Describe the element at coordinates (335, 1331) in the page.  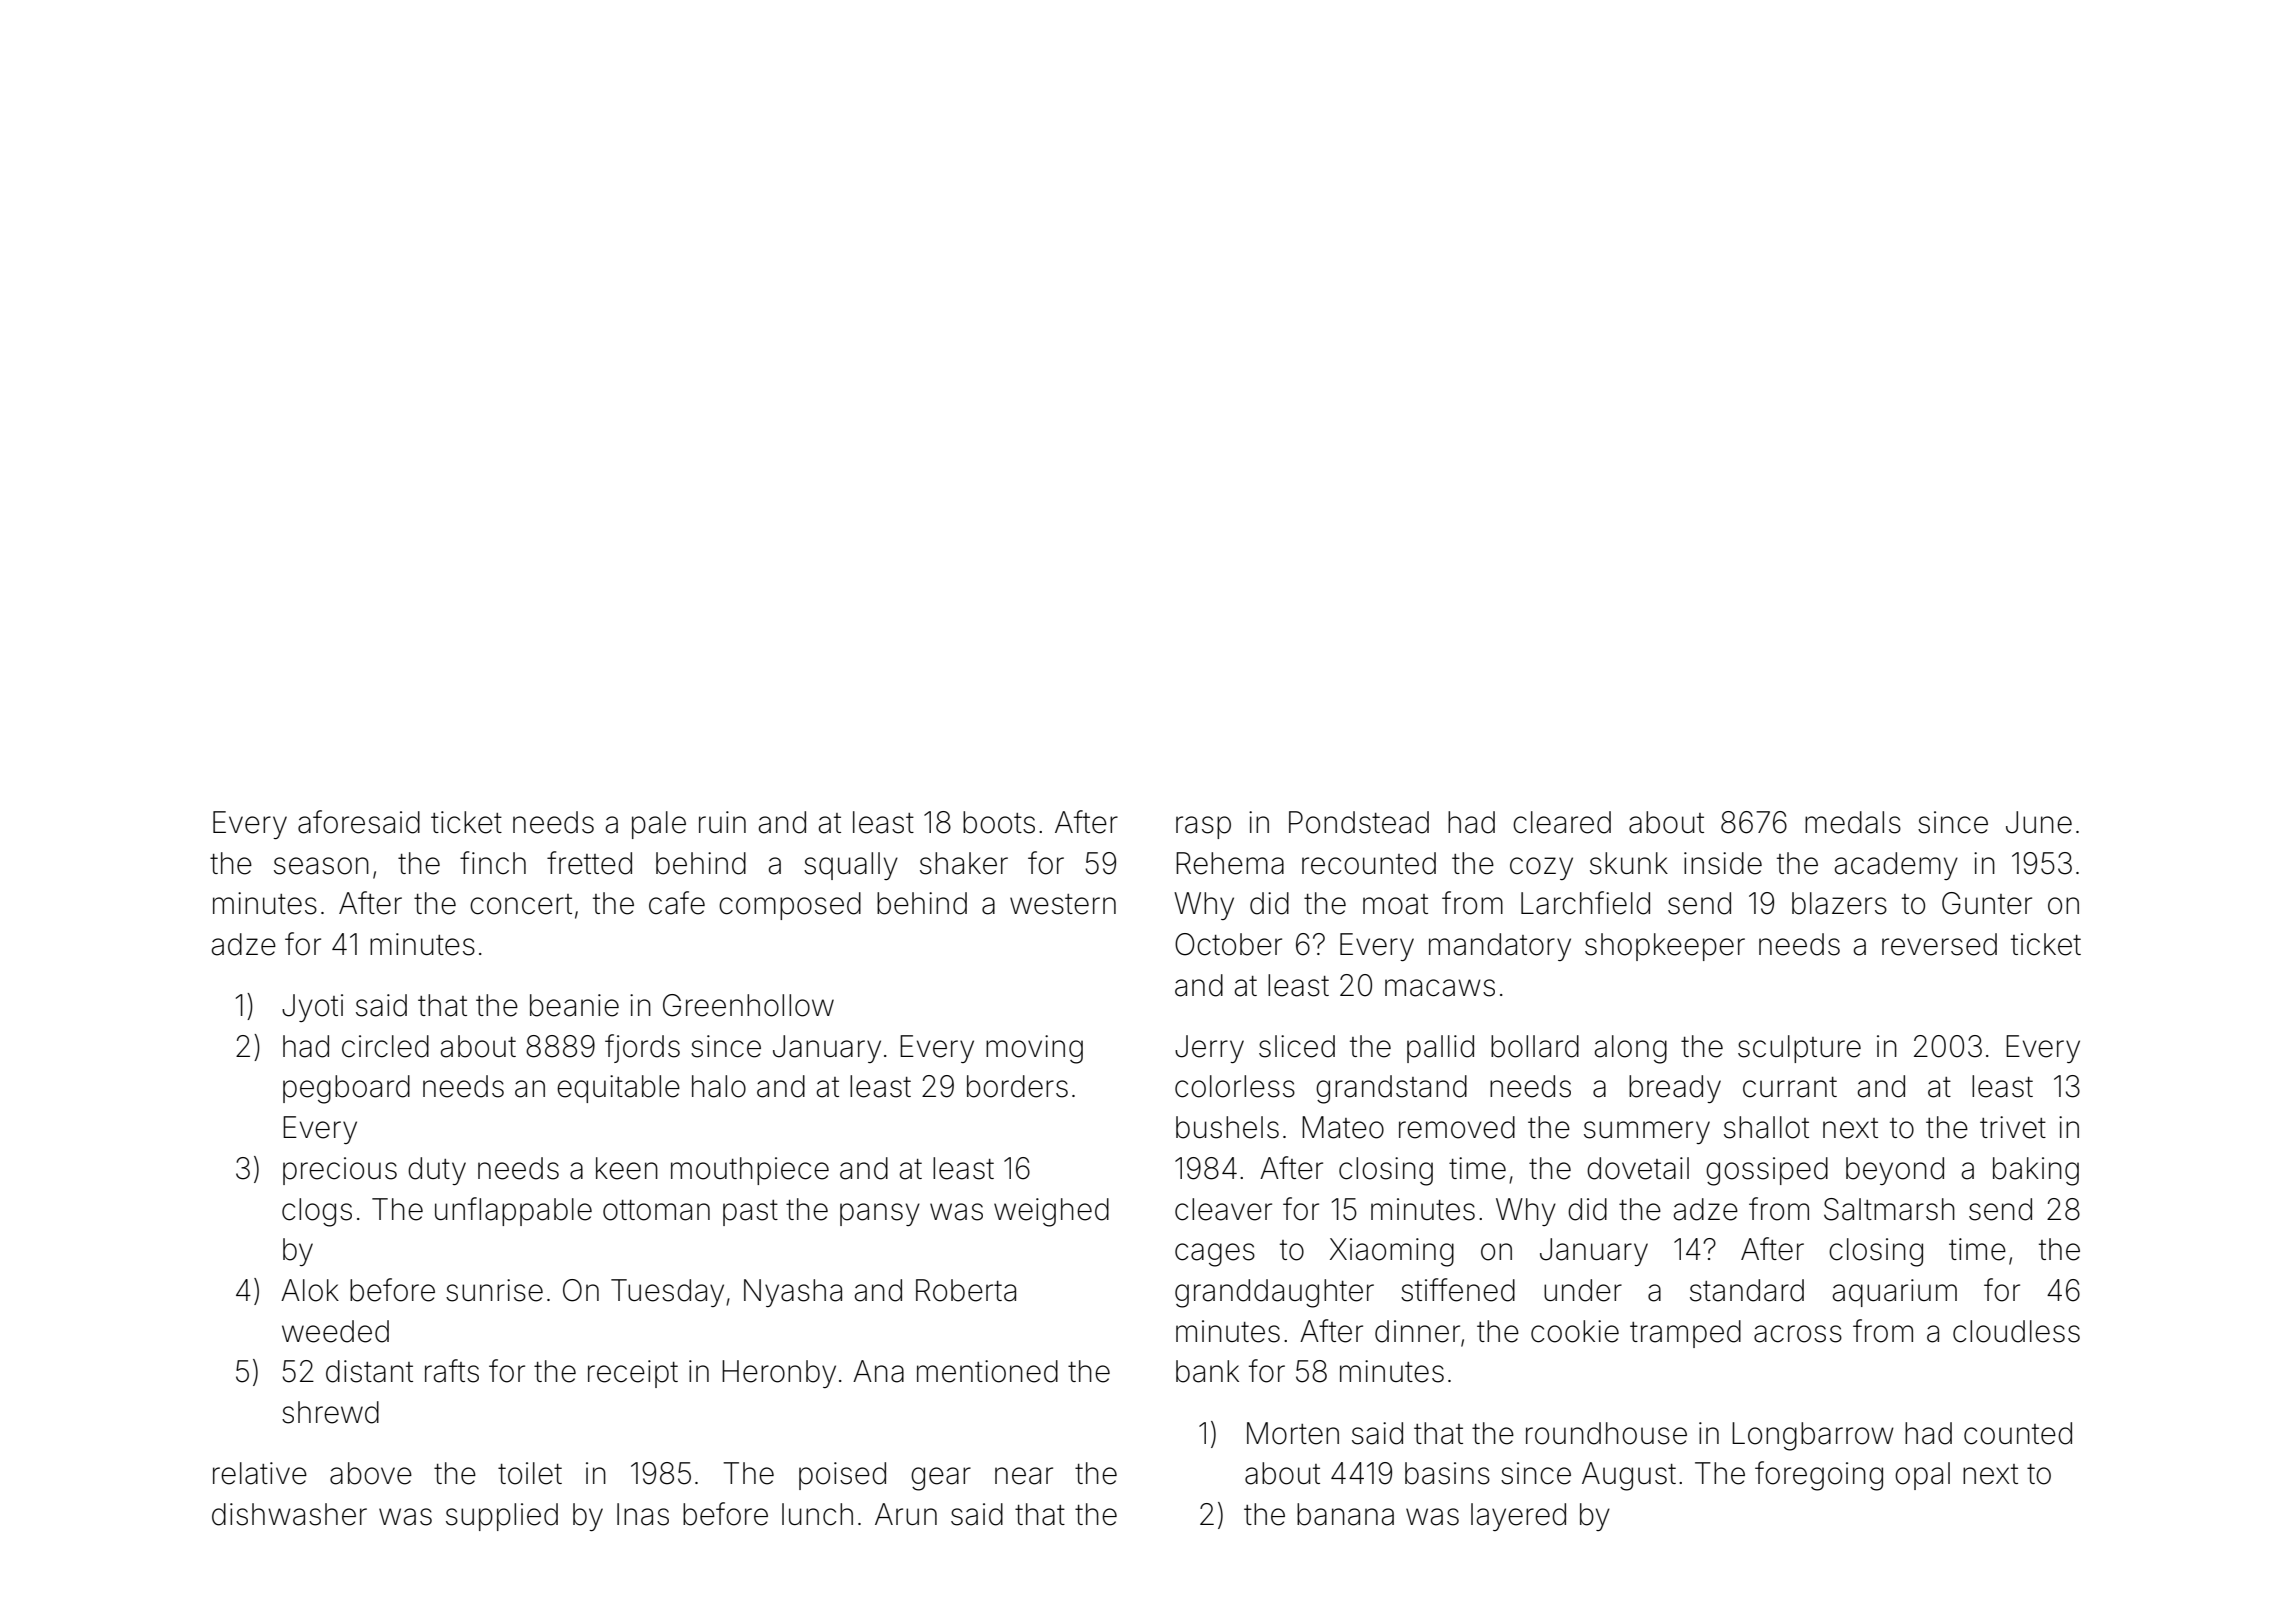
I see `weeded` at that location.
